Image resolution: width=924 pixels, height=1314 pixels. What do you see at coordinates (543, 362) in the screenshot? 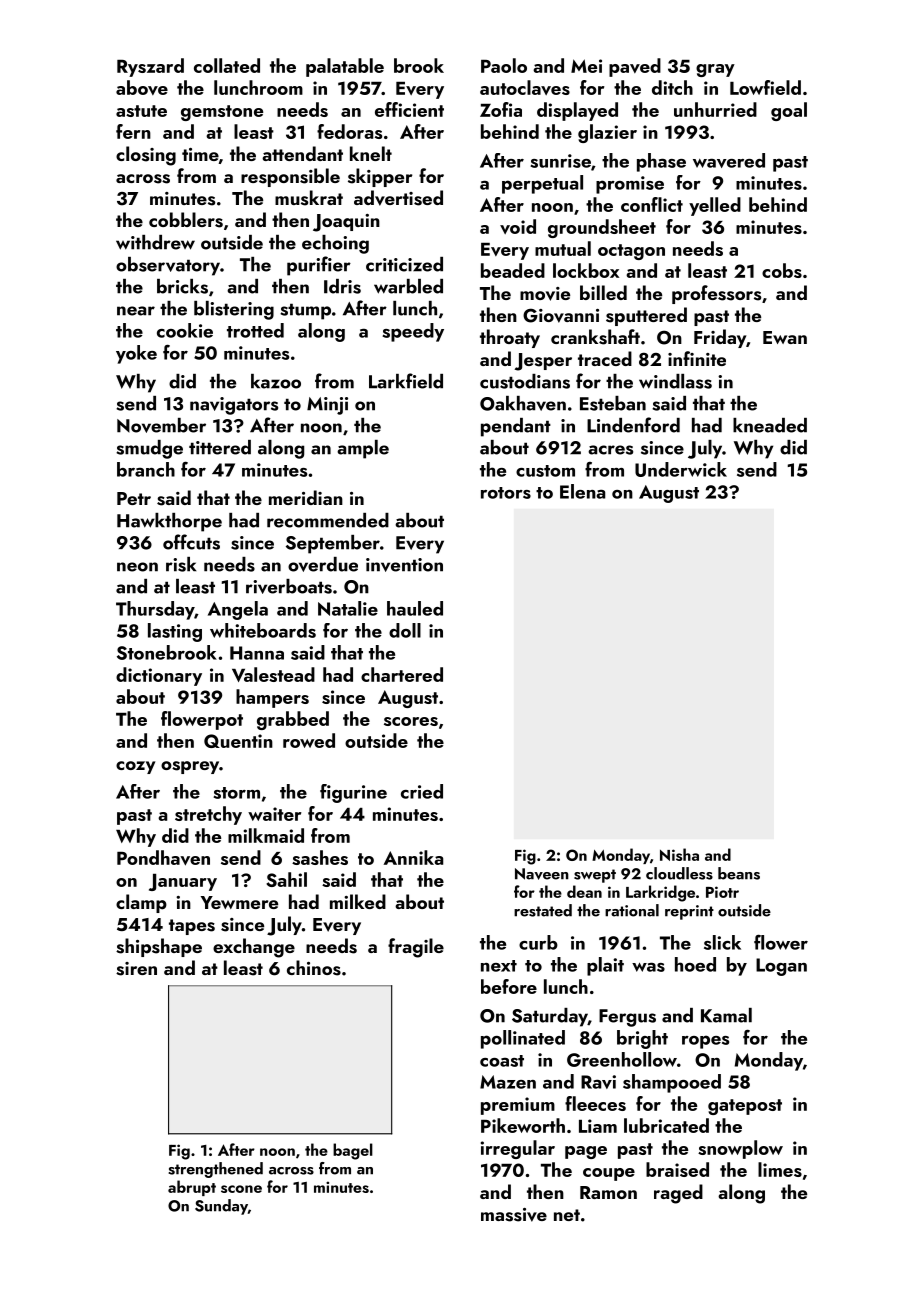
I see `Jesper` at bounding box center [543, 362].
